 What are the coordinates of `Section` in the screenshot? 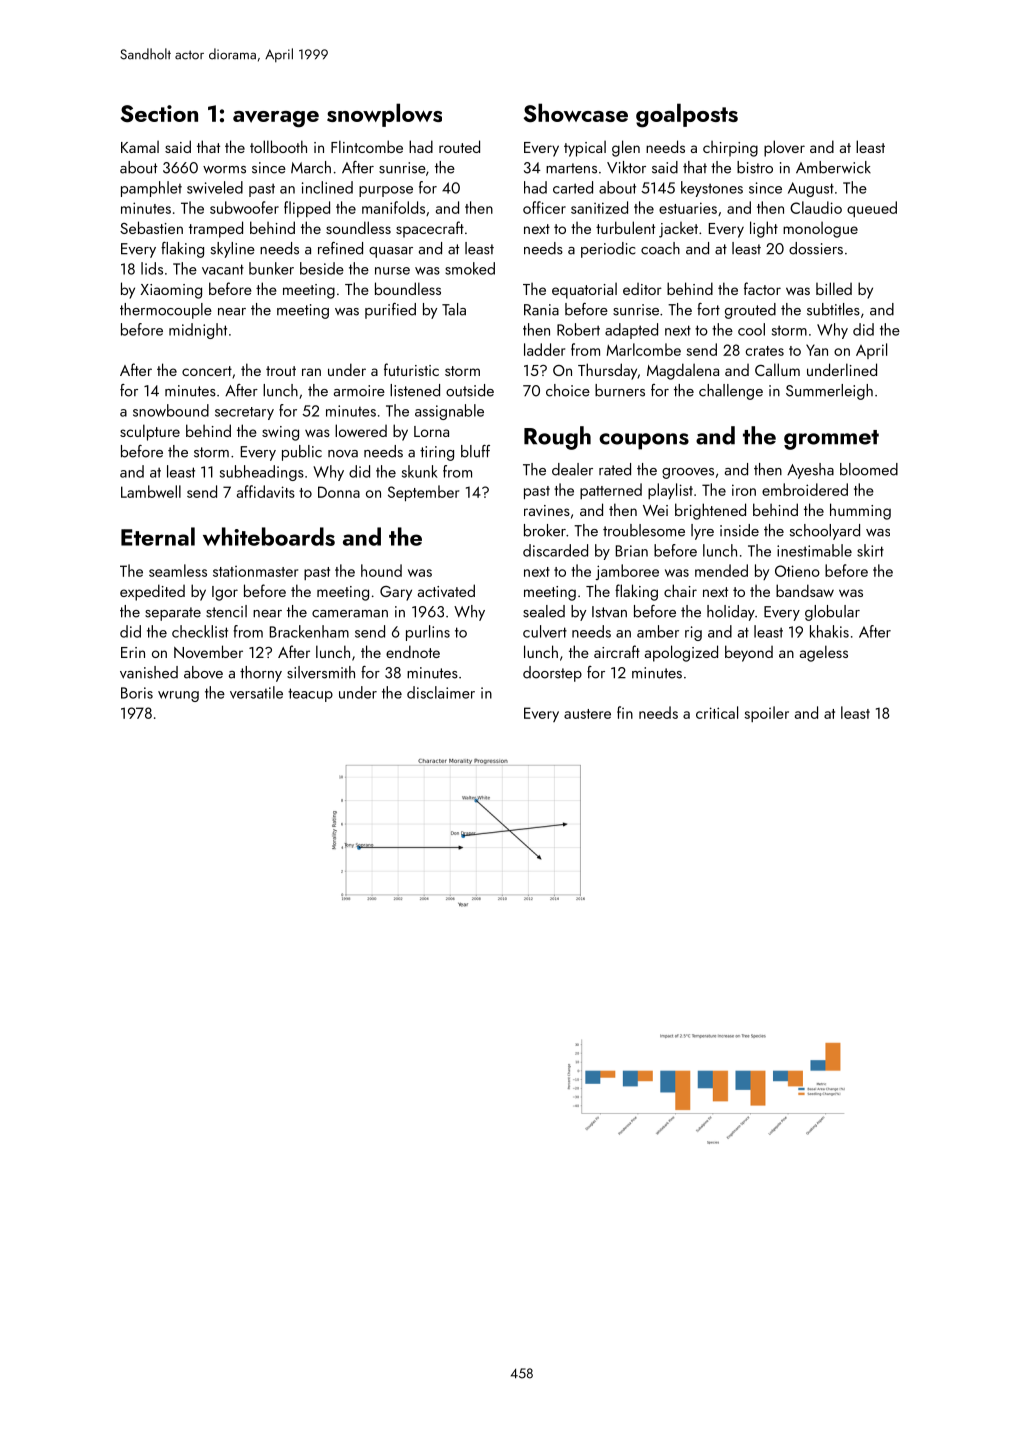 It's located at (159, 114).
